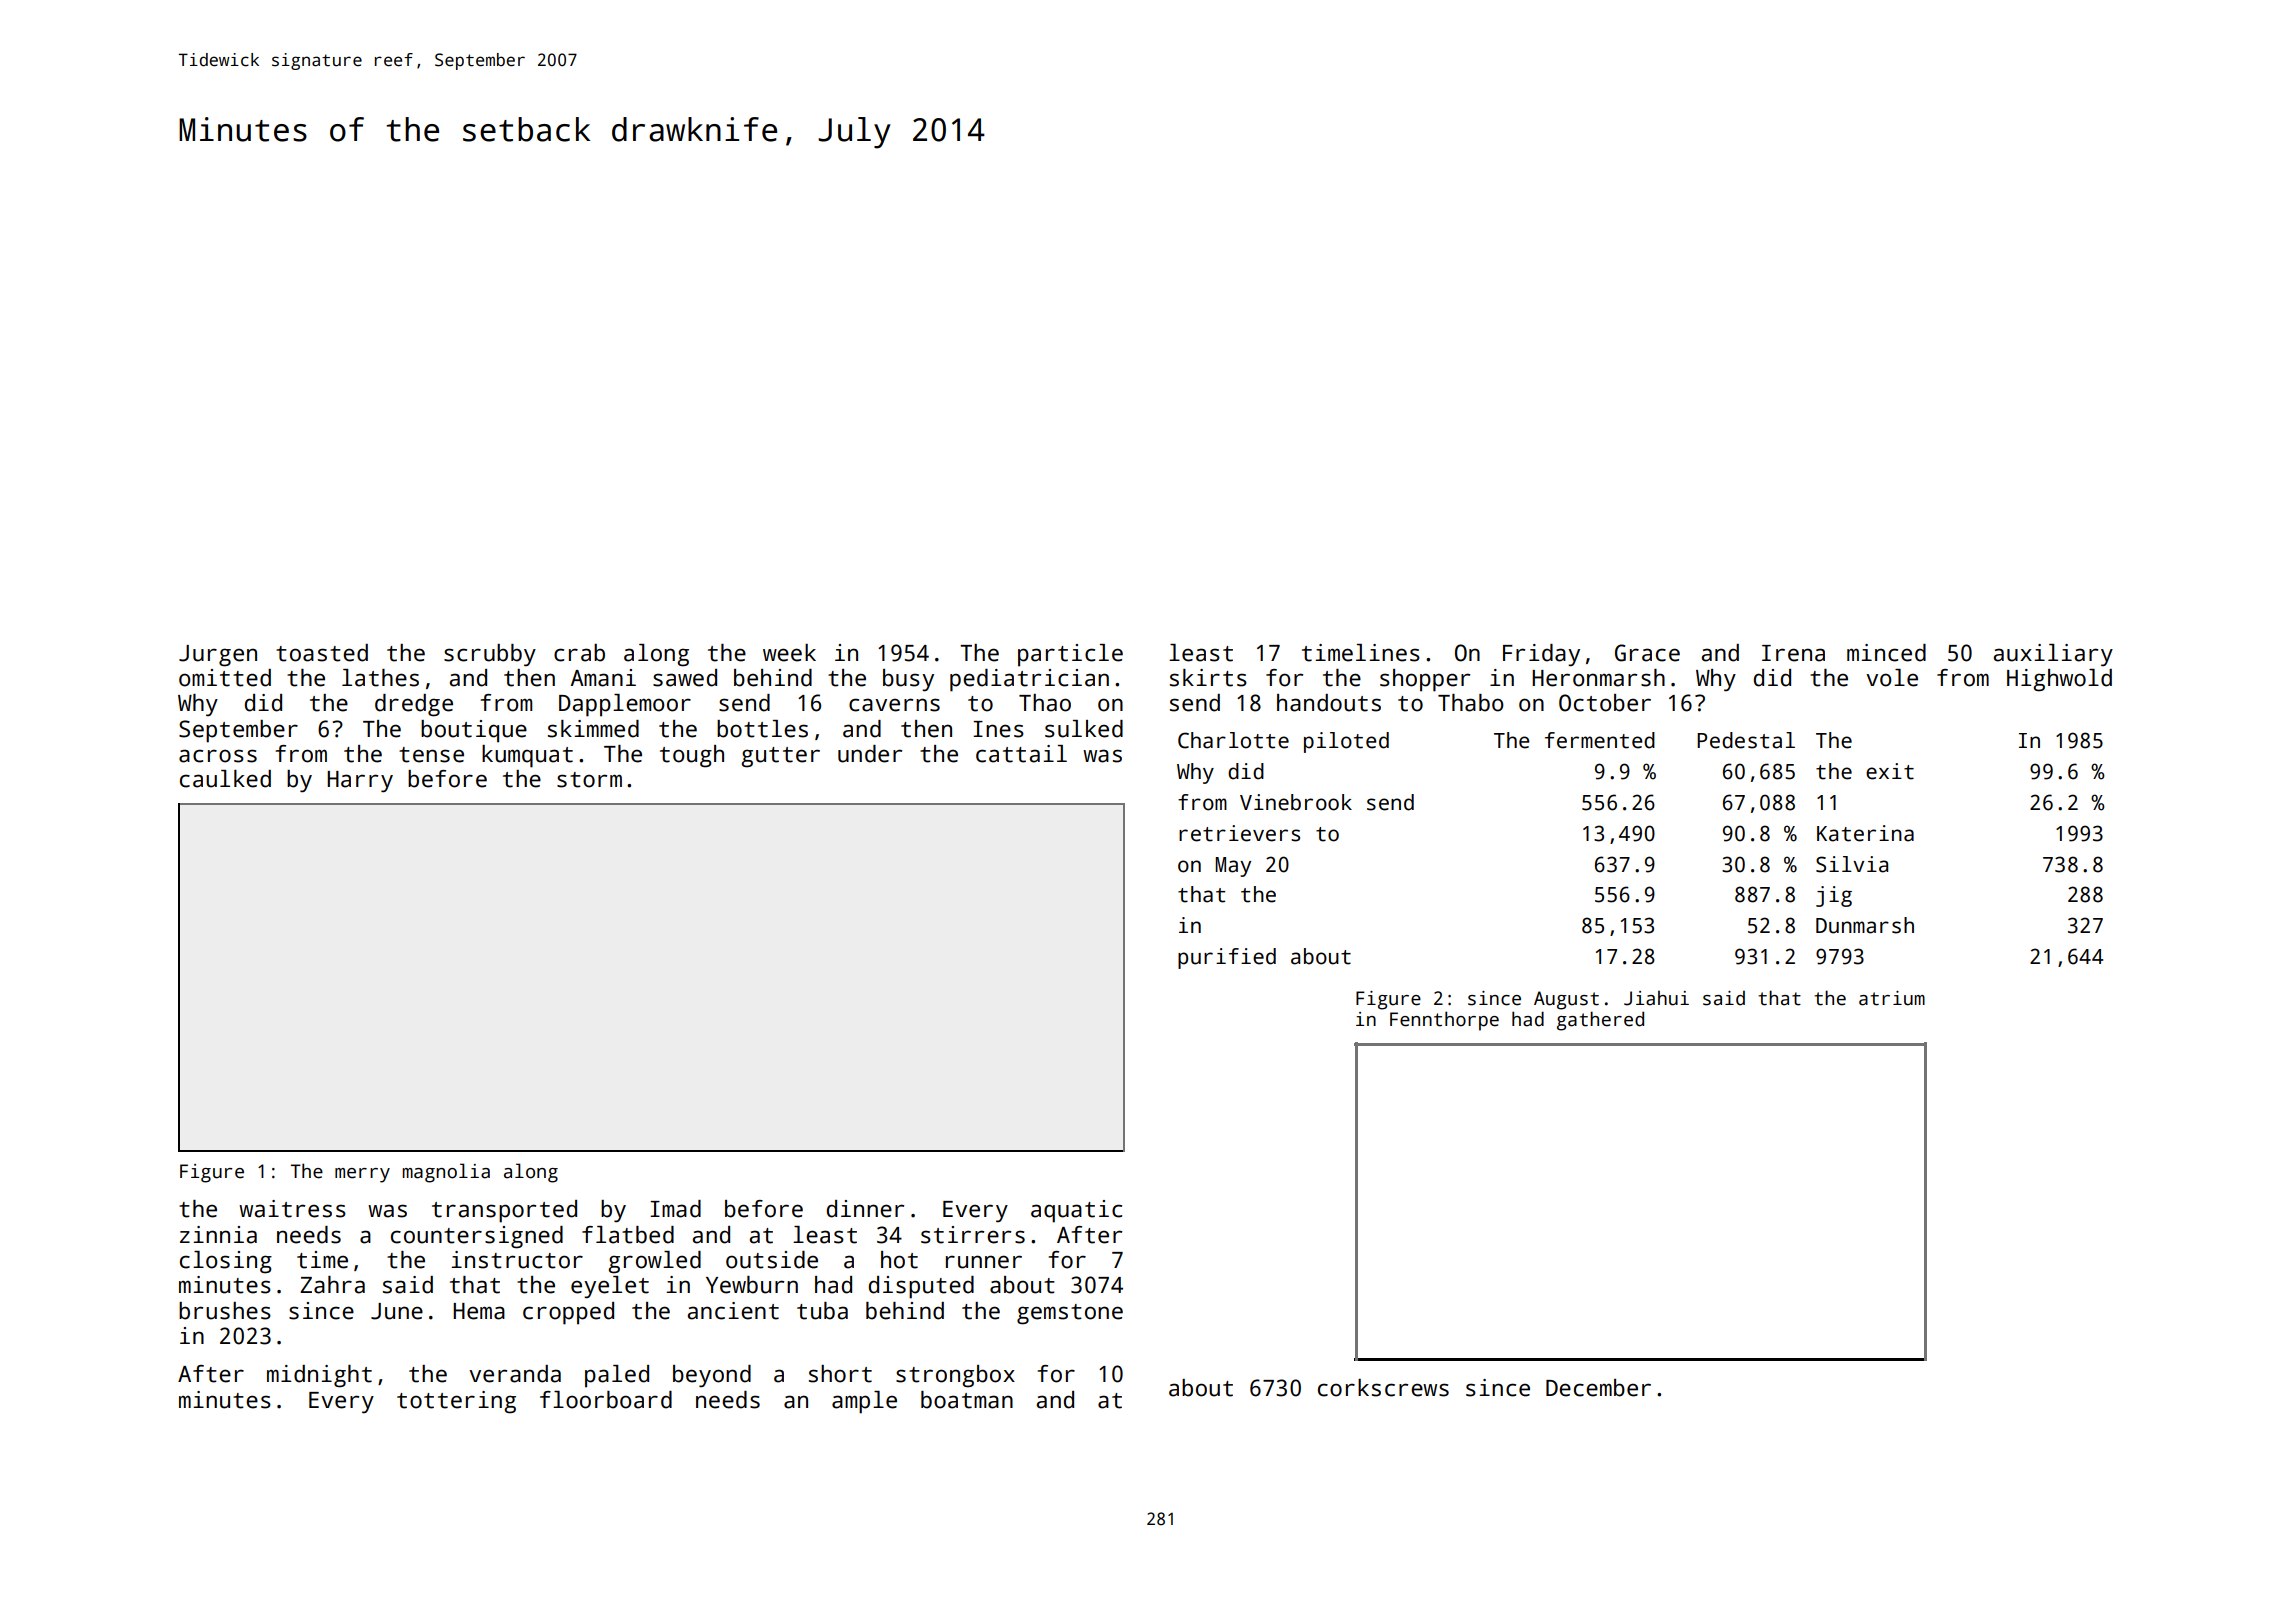 The width and height of the screenshot is (2292, 1620). I want to click on Katerina, so click(1865, 833).
